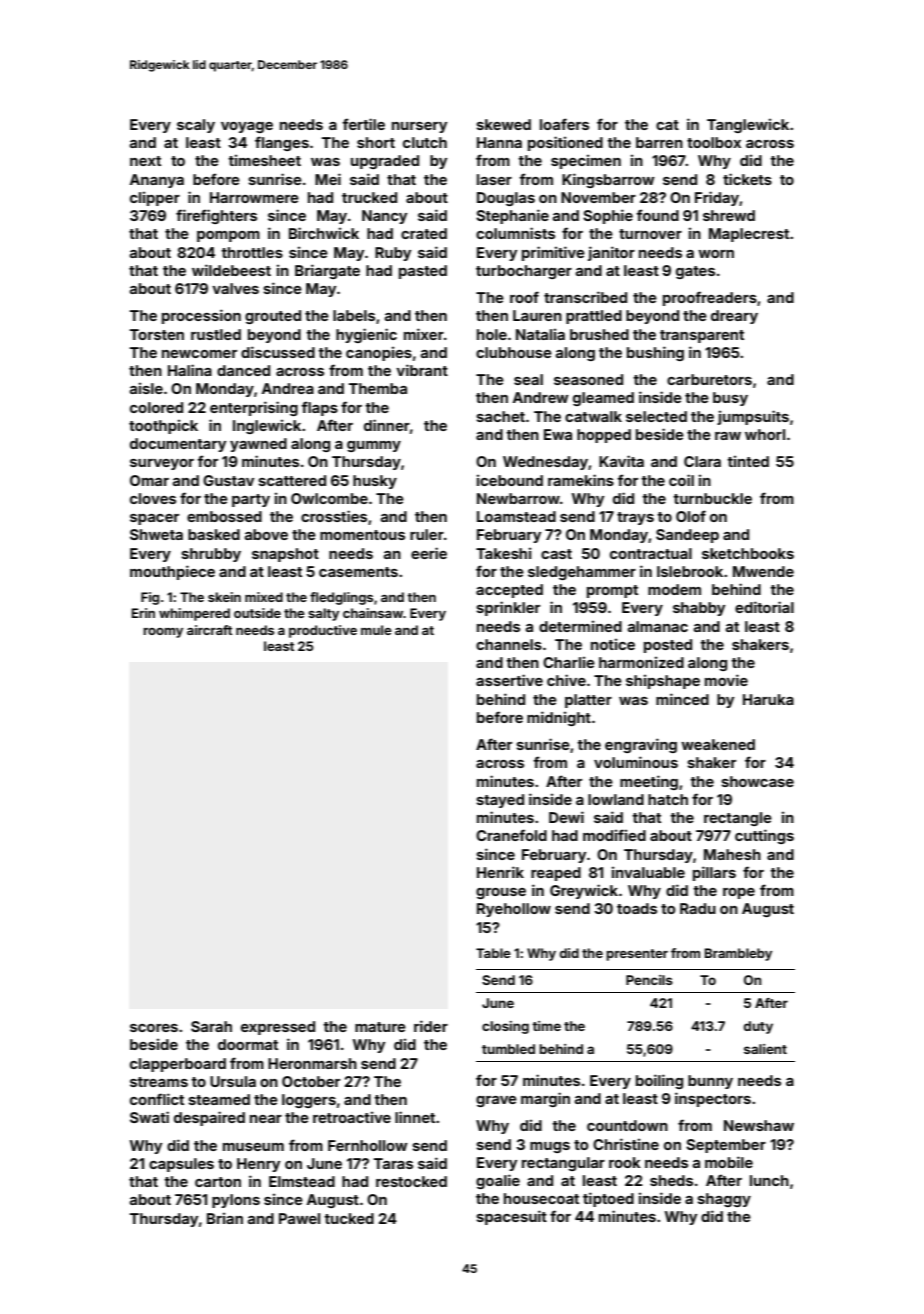 The width and height of the screenshot is (924, 1314). What do you see at coordinates (748, 553) in the screenshot?
I see `sketchbooks` at bounding box center [748, 553].
